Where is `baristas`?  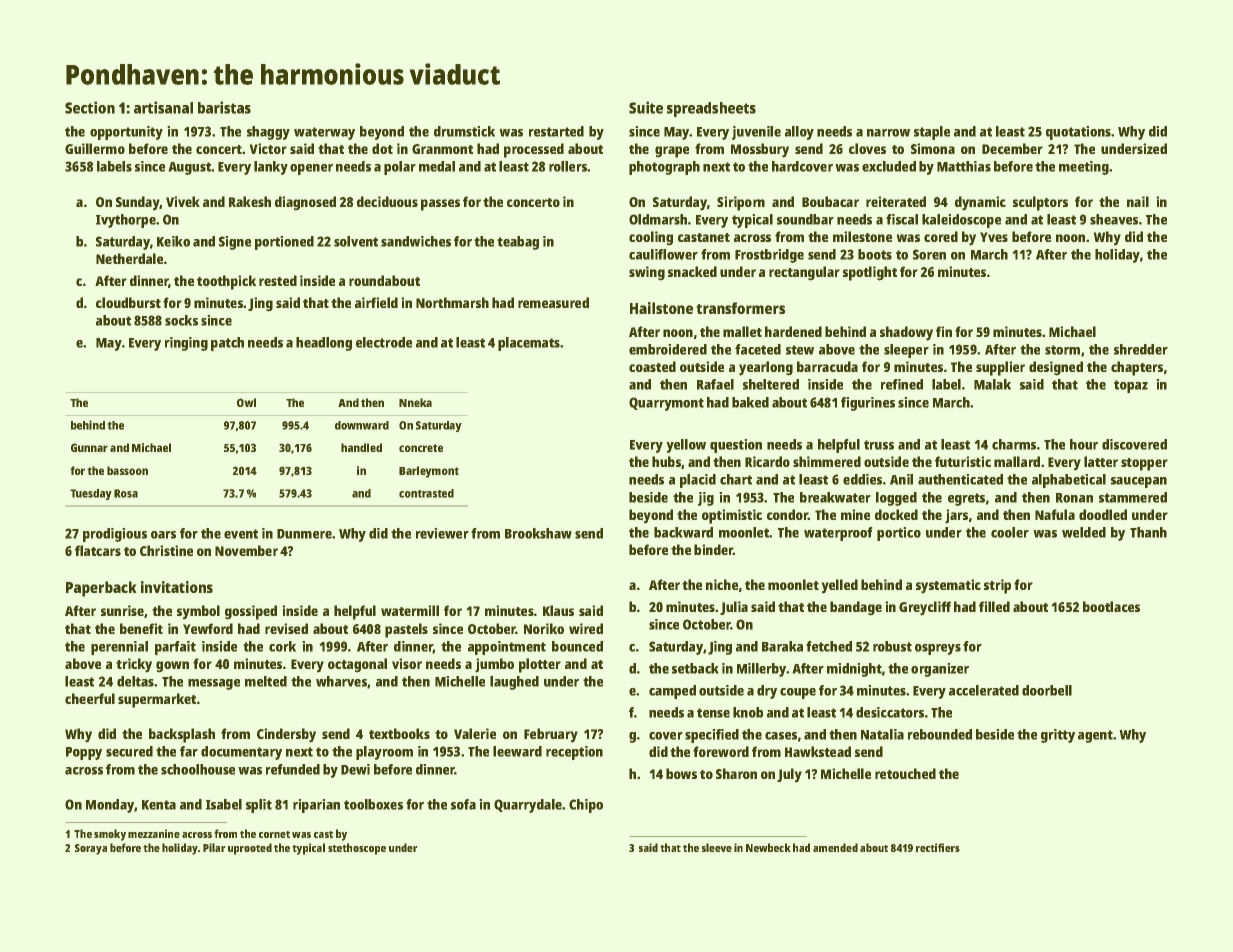
baristas is located at coordinates (224, 107).
